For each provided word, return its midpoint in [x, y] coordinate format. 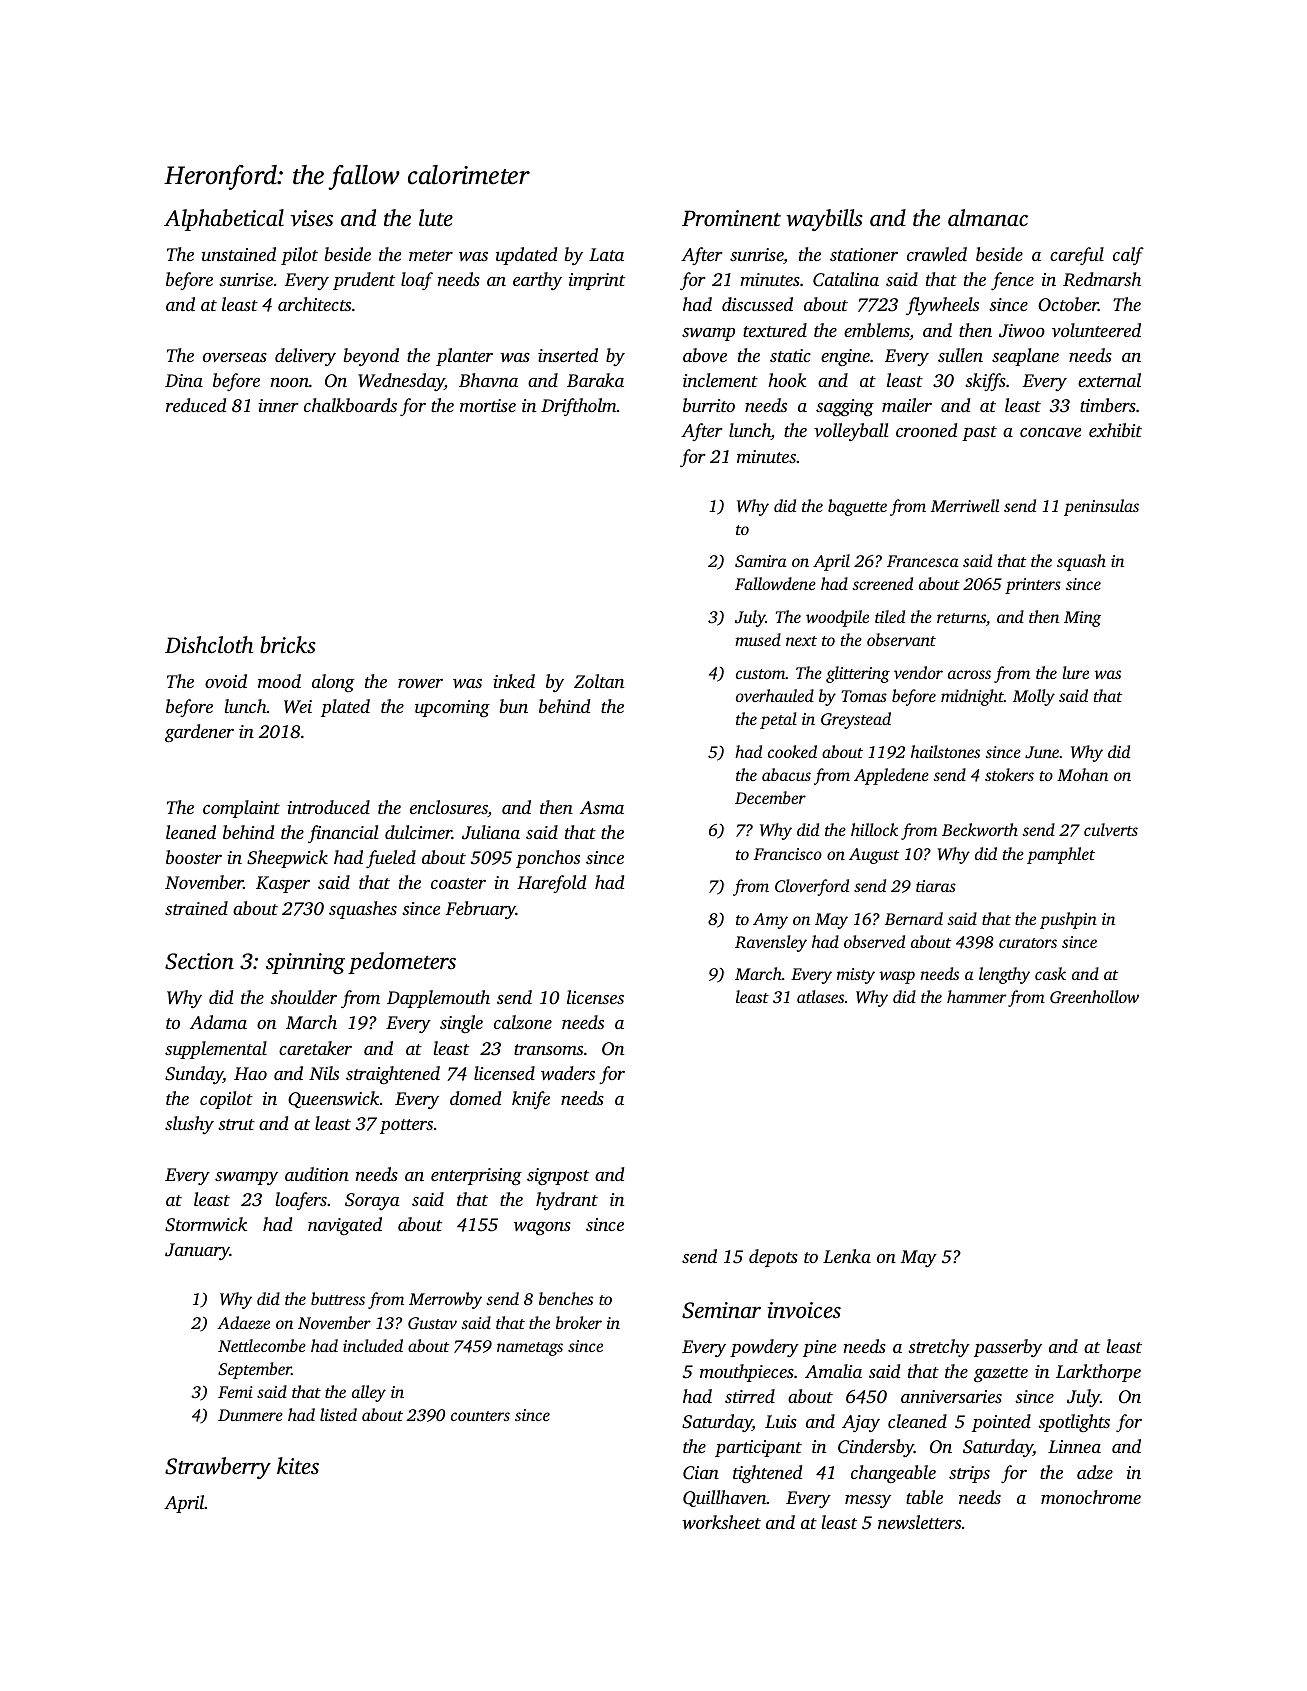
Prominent [731, 218]
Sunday [194, 1075]
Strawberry [218, 1468]
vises [311, 218]
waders [568, 1073]
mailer [907, 405]
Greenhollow [1094, 997]
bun [514, 706]
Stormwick [206, 1224]
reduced [196, 405]
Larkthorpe [1098, 1373]
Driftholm [579, 407]
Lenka [847, 1256]
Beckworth [980, 829]
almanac [988, 218]
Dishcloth [209, 645]
